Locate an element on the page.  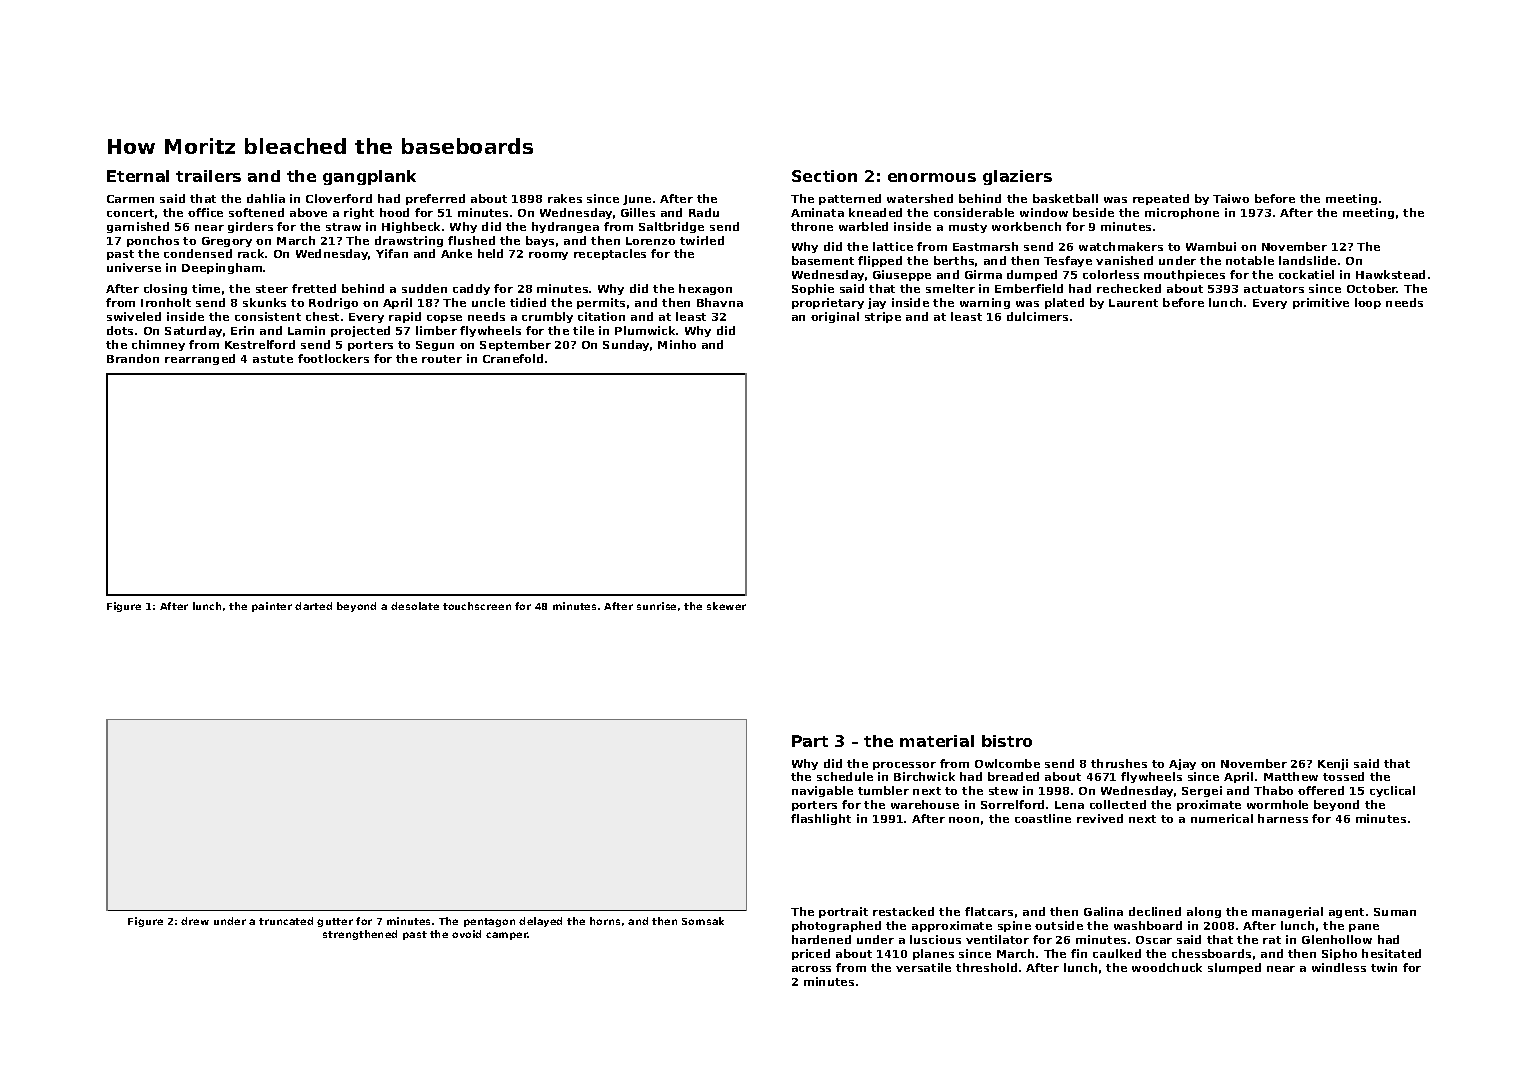
proprietary is located at coordinates (828, 303).
